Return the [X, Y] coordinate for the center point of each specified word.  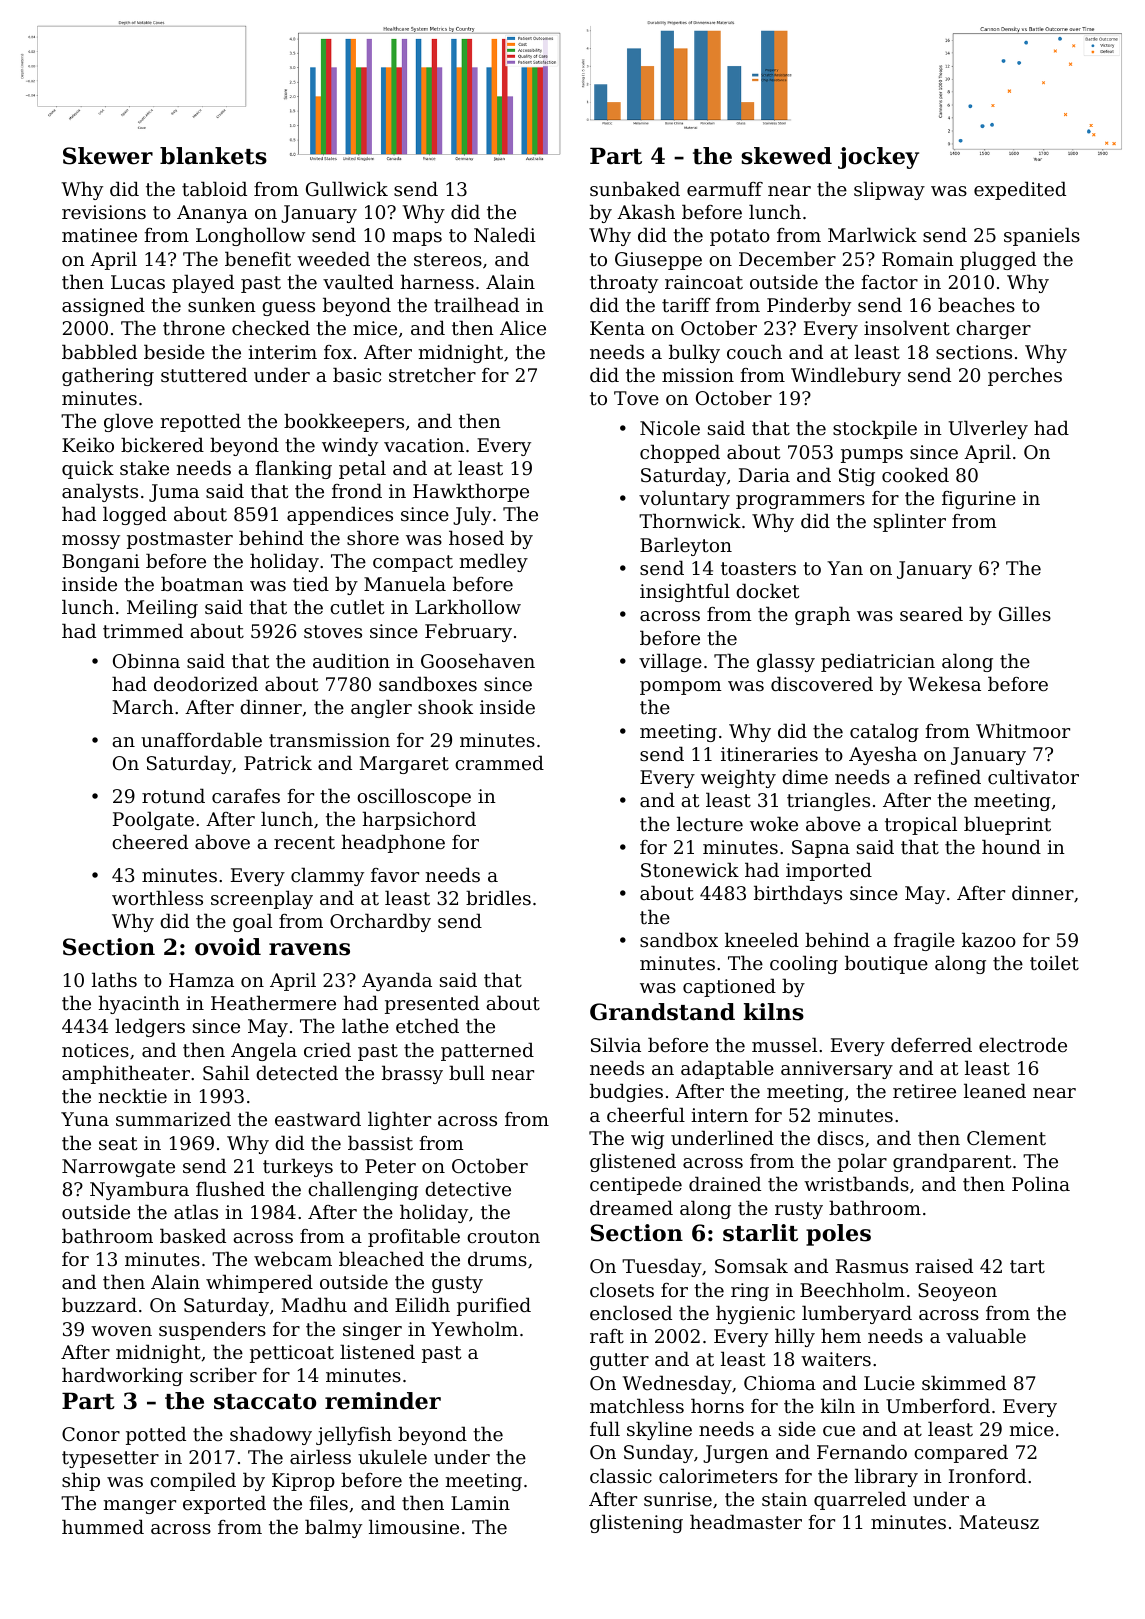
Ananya [212, 214]
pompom [681, 688]
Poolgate [153, 820]
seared [931, 613]
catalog [884, 732]
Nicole [670, 428]
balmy [333, 1528]
